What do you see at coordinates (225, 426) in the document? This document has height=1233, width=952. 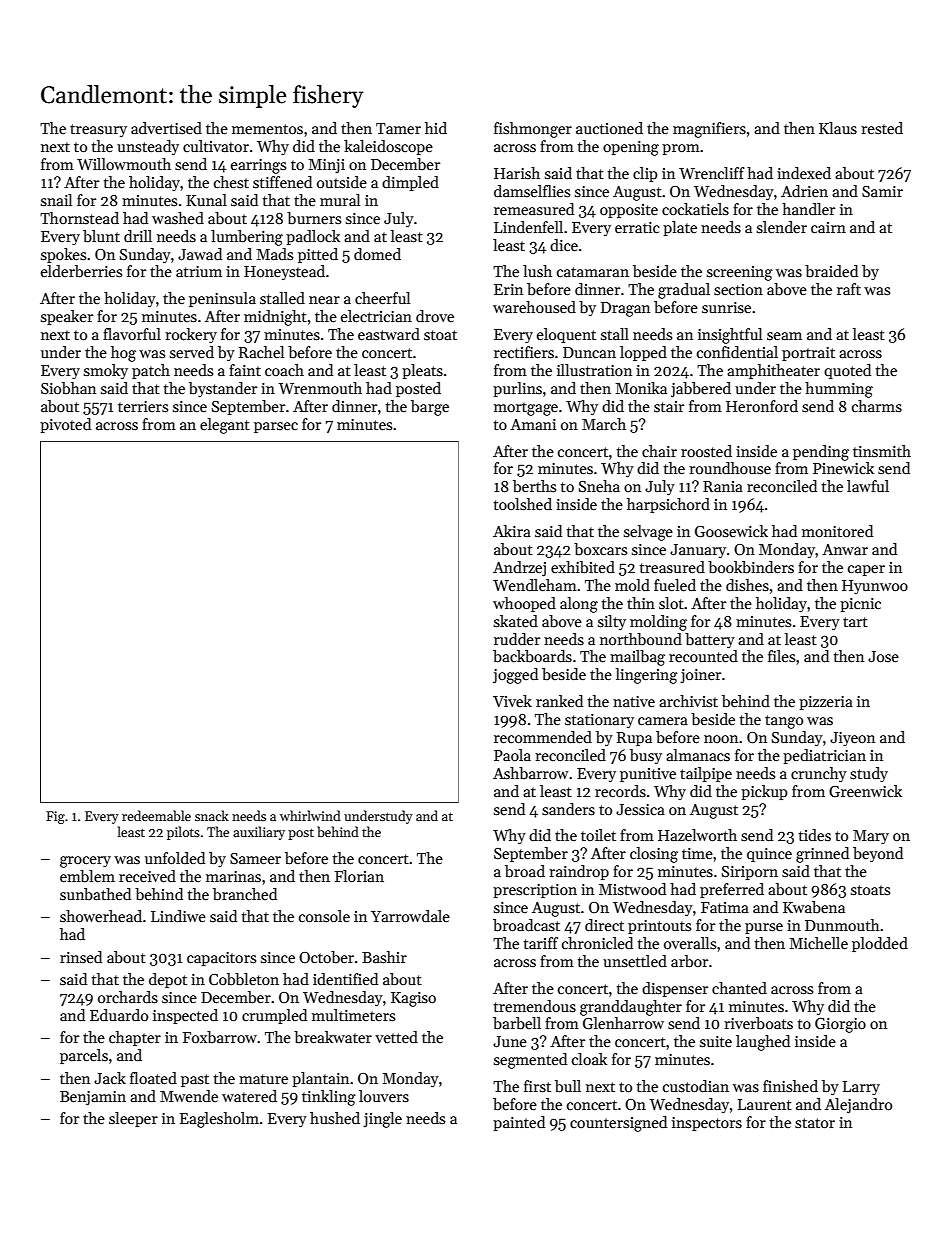 I see `elegant` at bounding box center [225, 426].
